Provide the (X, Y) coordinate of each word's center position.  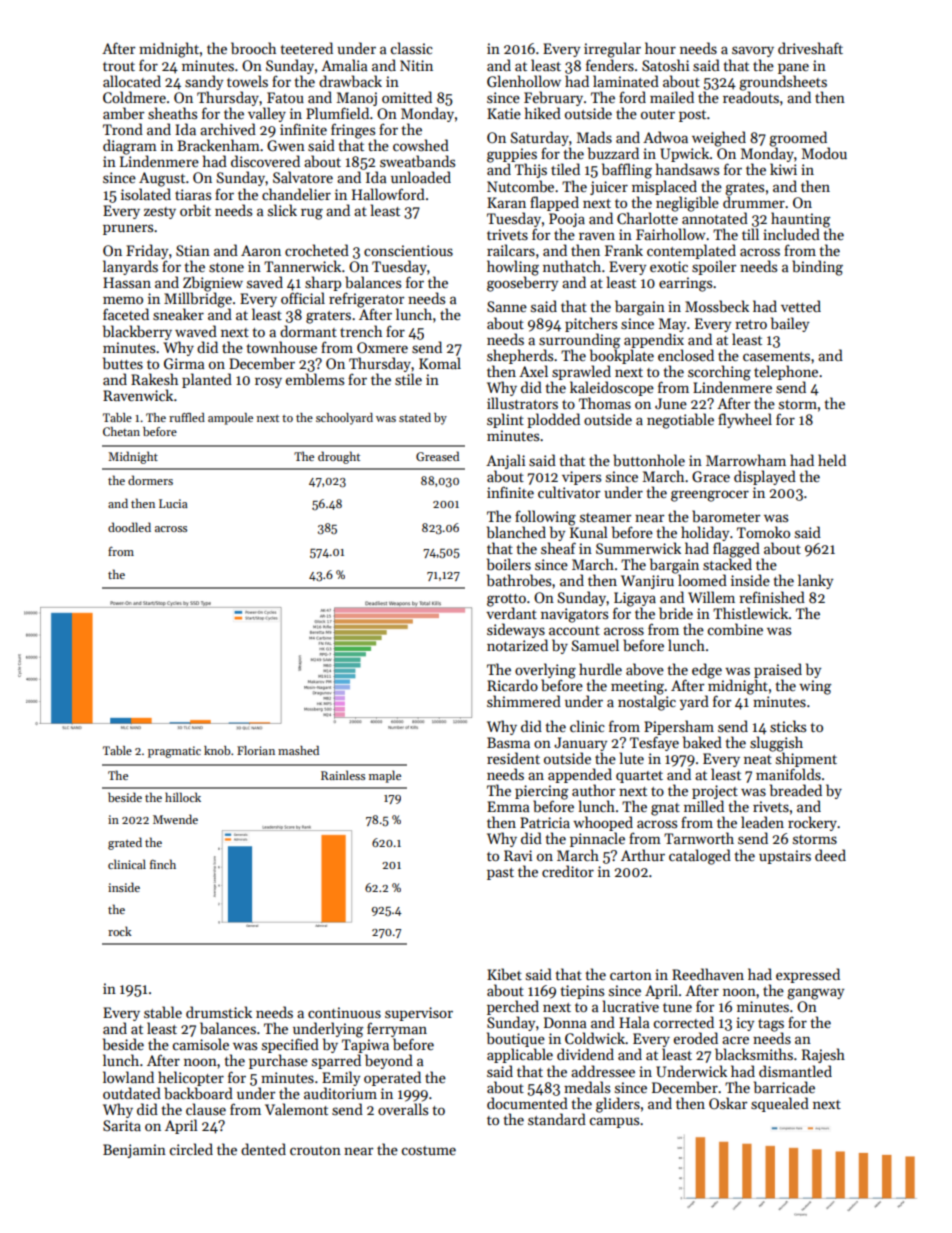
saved (265, 282)
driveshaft (810, 48)
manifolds (788, 774)
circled (191, 1149)
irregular (612, 50)
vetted (801, 306)
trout (119, 66)
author (593, 790)
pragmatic (174, 752)
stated (415, 417)
